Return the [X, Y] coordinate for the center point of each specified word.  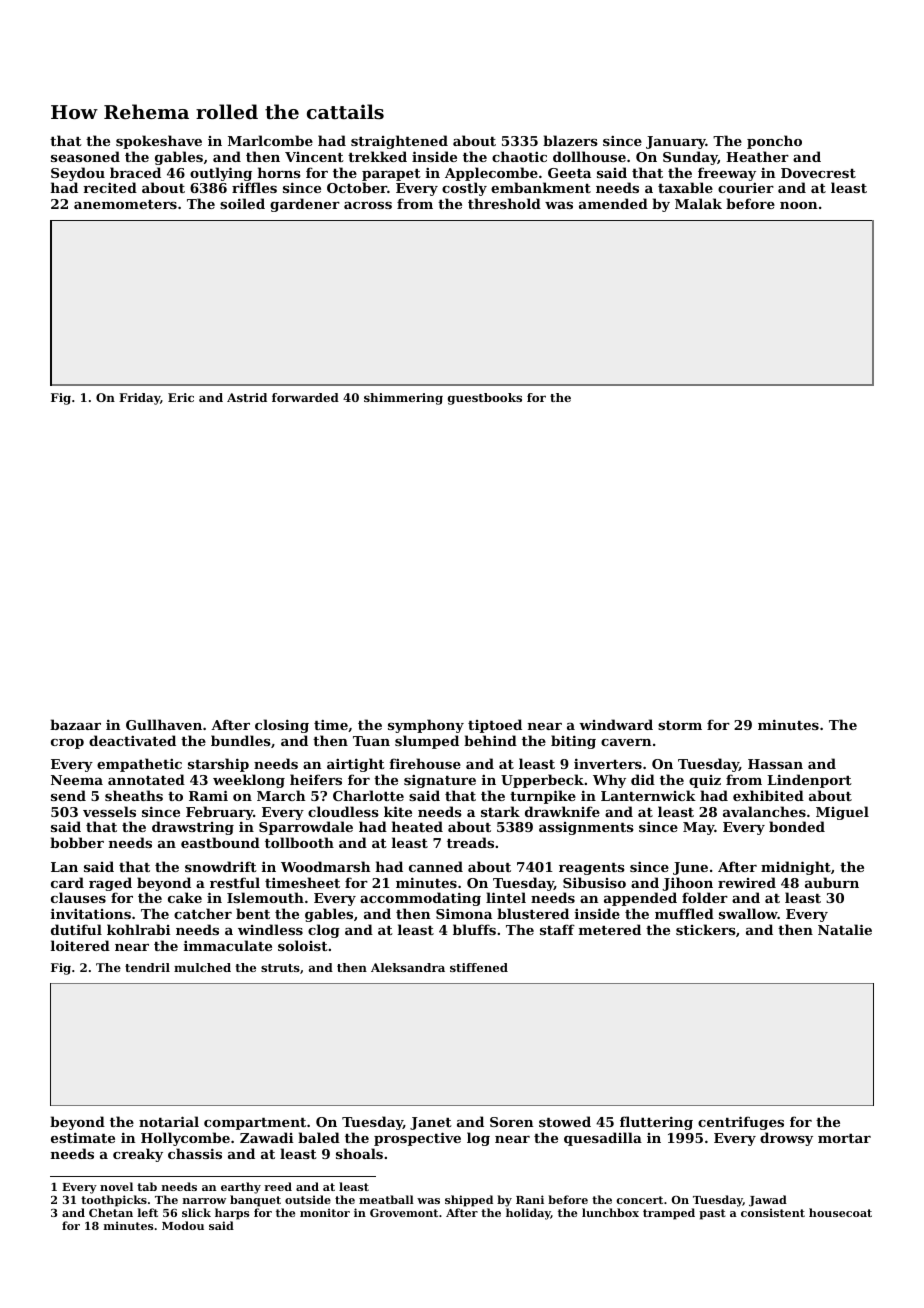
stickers [706, 929]
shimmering [403, 399]
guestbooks [485, 399]
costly [464, 189]
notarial [169, 1121]
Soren [511, 1122]
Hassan [775, 764]
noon [798, 205]
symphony [426, 726]
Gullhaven [164, 724]
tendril [147, 967]
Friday [139, 399]
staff [557, 929]
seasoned [85, 156]
